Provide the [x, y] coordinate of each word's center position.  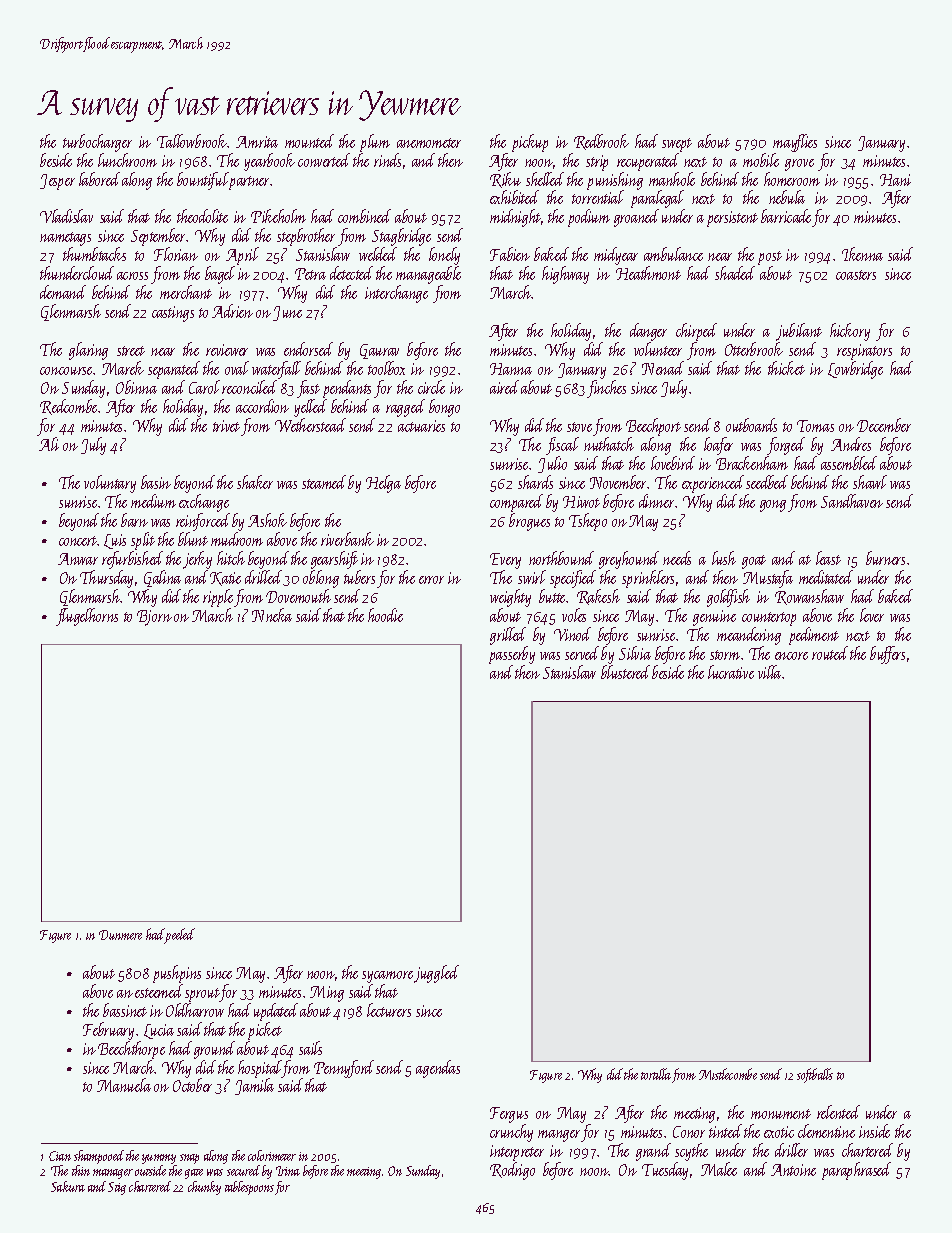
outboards [751, 425]
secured [243, 1170]
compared [516, 503]
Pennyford [344, 1069]
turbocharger [97, 143]
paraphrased [856, 1171]
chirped [696, 332]
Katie [225, 579]
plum [375, 143]
